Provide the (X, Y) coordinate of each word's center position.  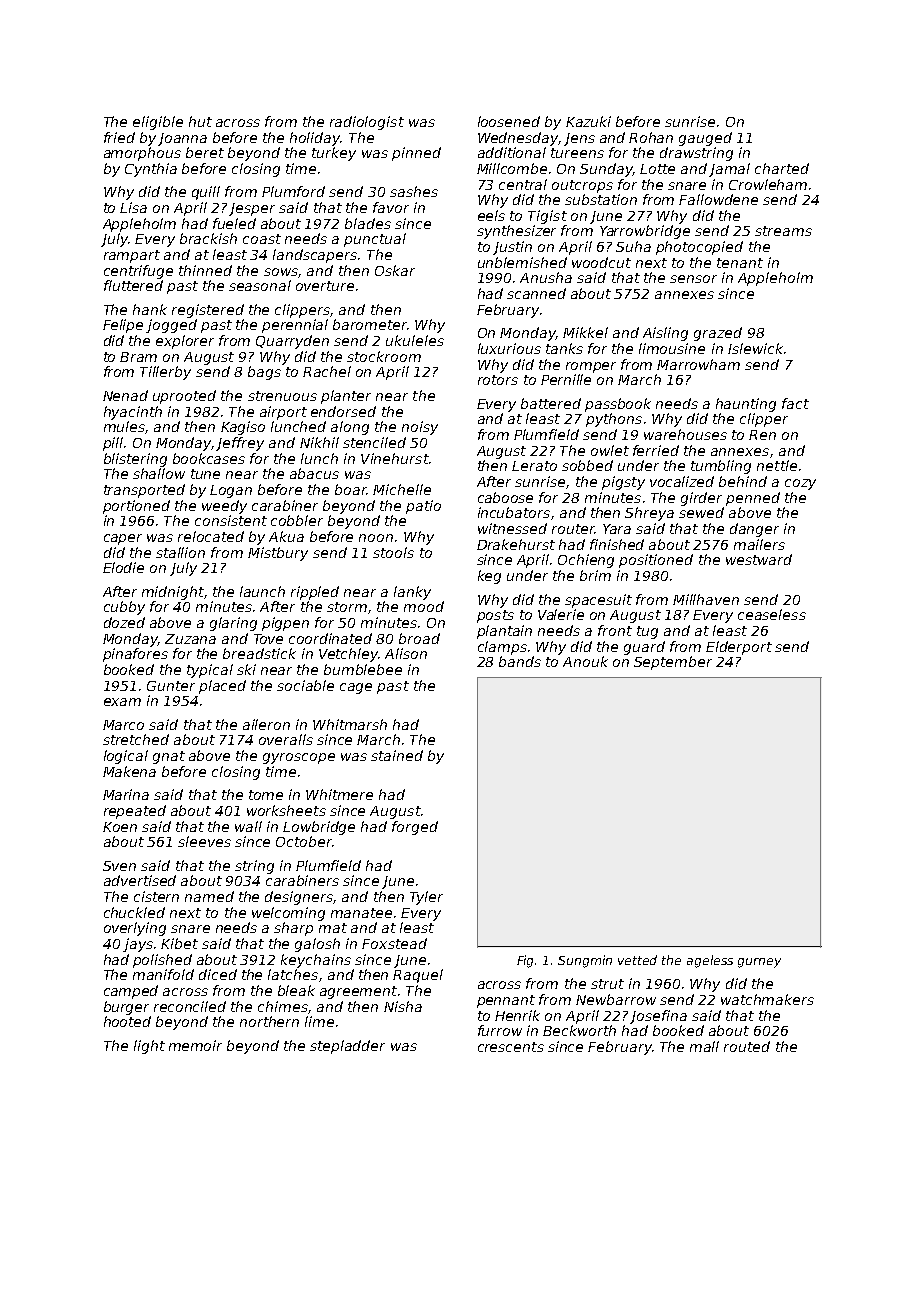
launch (262, 591)
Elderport (739, 648)
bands (520, 661)
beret (205, 152)
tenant (740, 263)
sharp (293, 929)
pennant (506, 1001)
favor (391, 207)
